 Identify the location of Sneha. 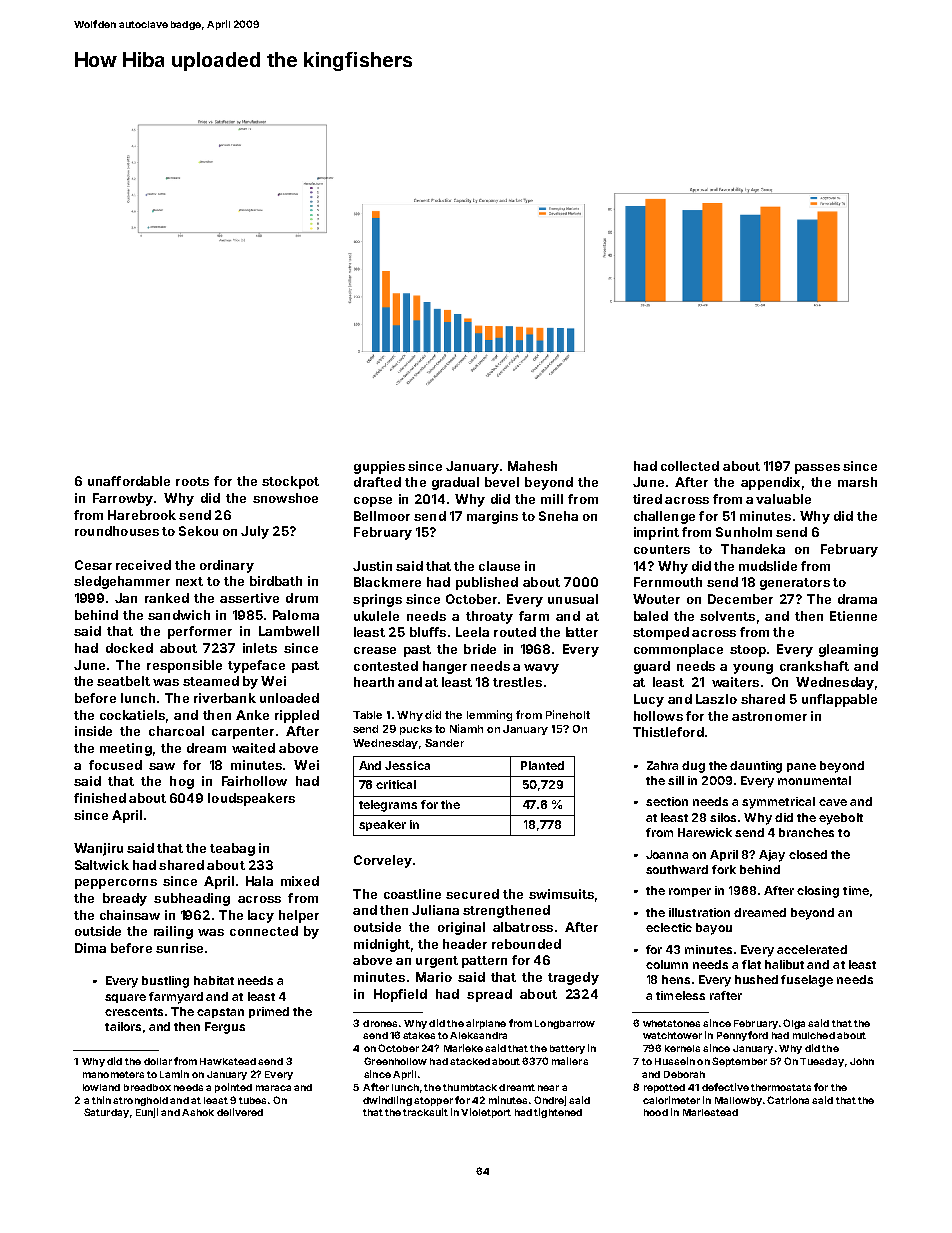
(558, 516).
